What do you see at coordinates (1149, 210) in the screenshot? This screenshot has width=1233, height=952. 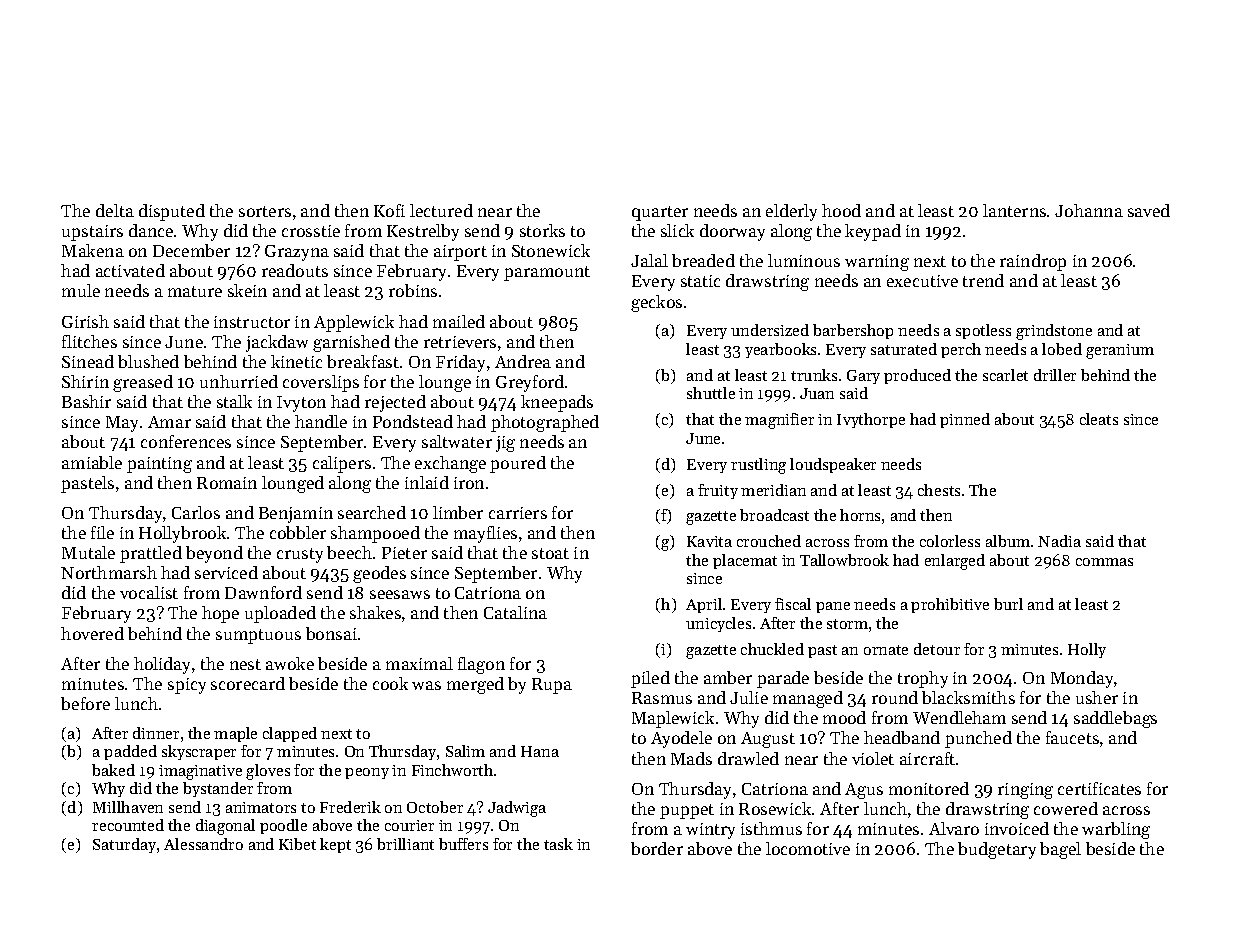 I see `saved` at bounding box center [1149, 210].
